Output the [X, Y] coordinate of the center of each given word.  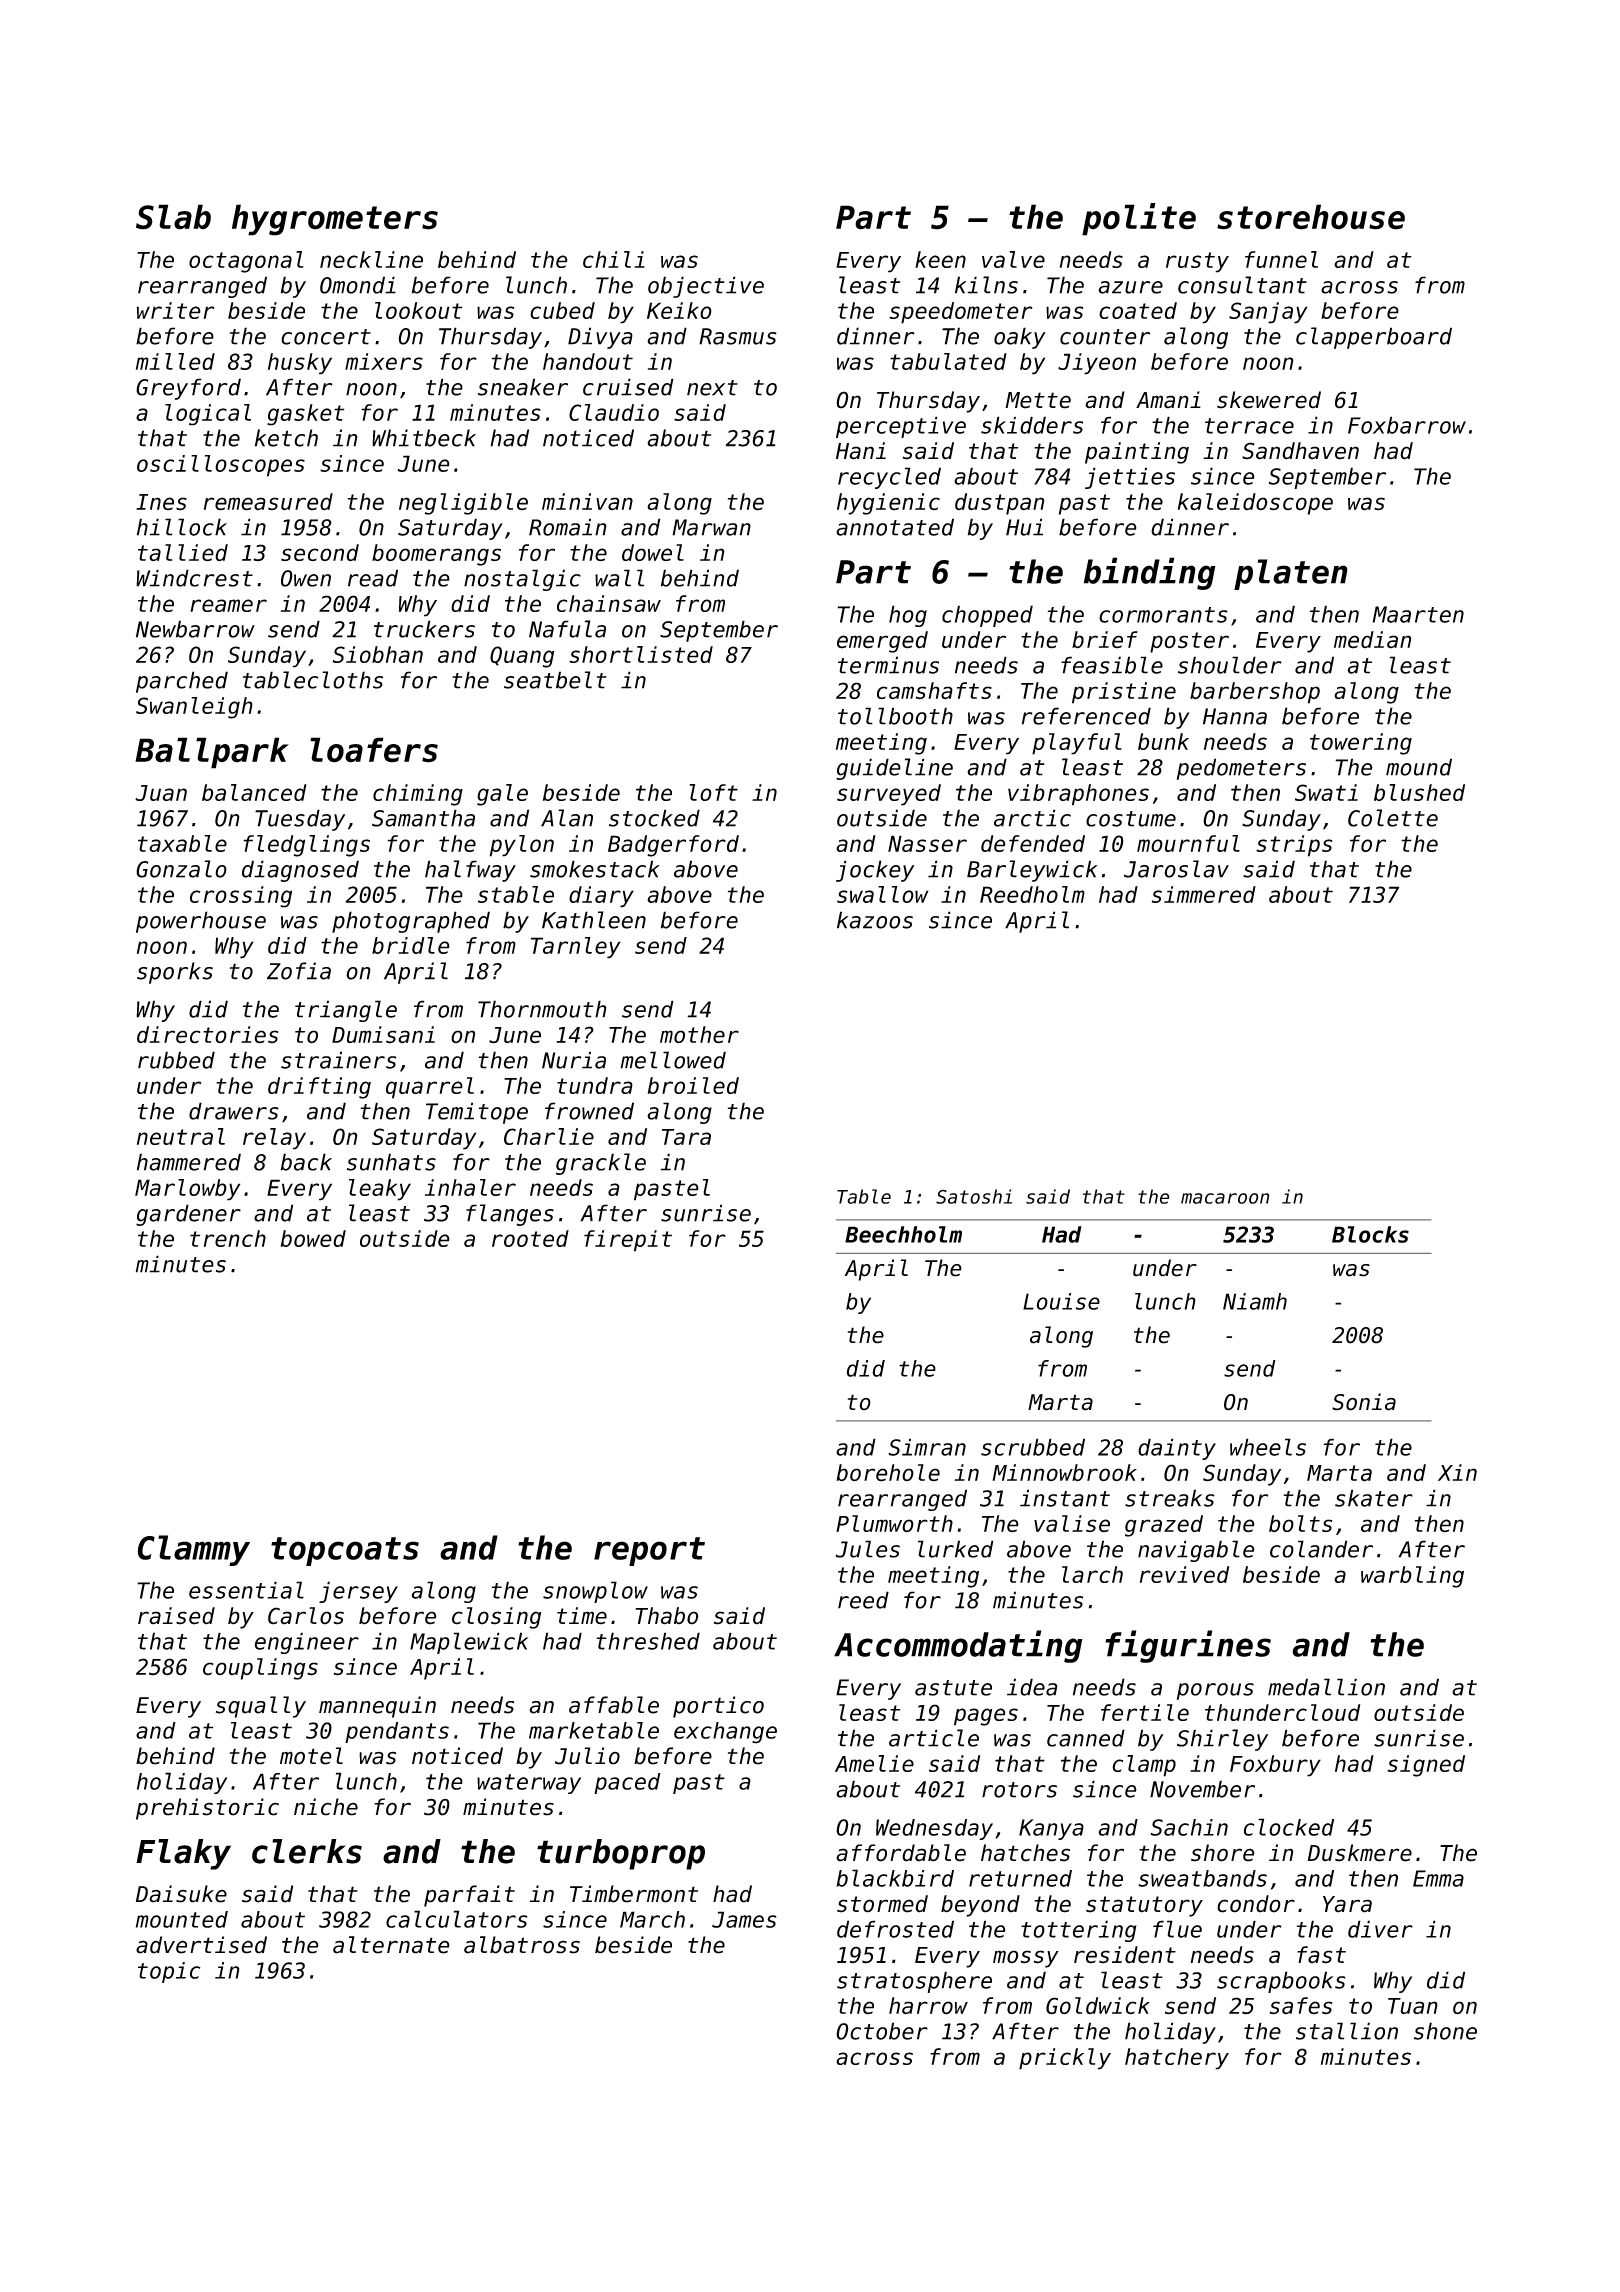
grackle [601, 1164]
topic [169, 1972]
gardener [188, 1215]
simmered [1204, 894]
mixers [384, 361]
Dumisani [383, 1035]
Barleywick [1032, 871]
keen [940, 259]
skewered [1269, 400]
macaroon [1225, 1198]
